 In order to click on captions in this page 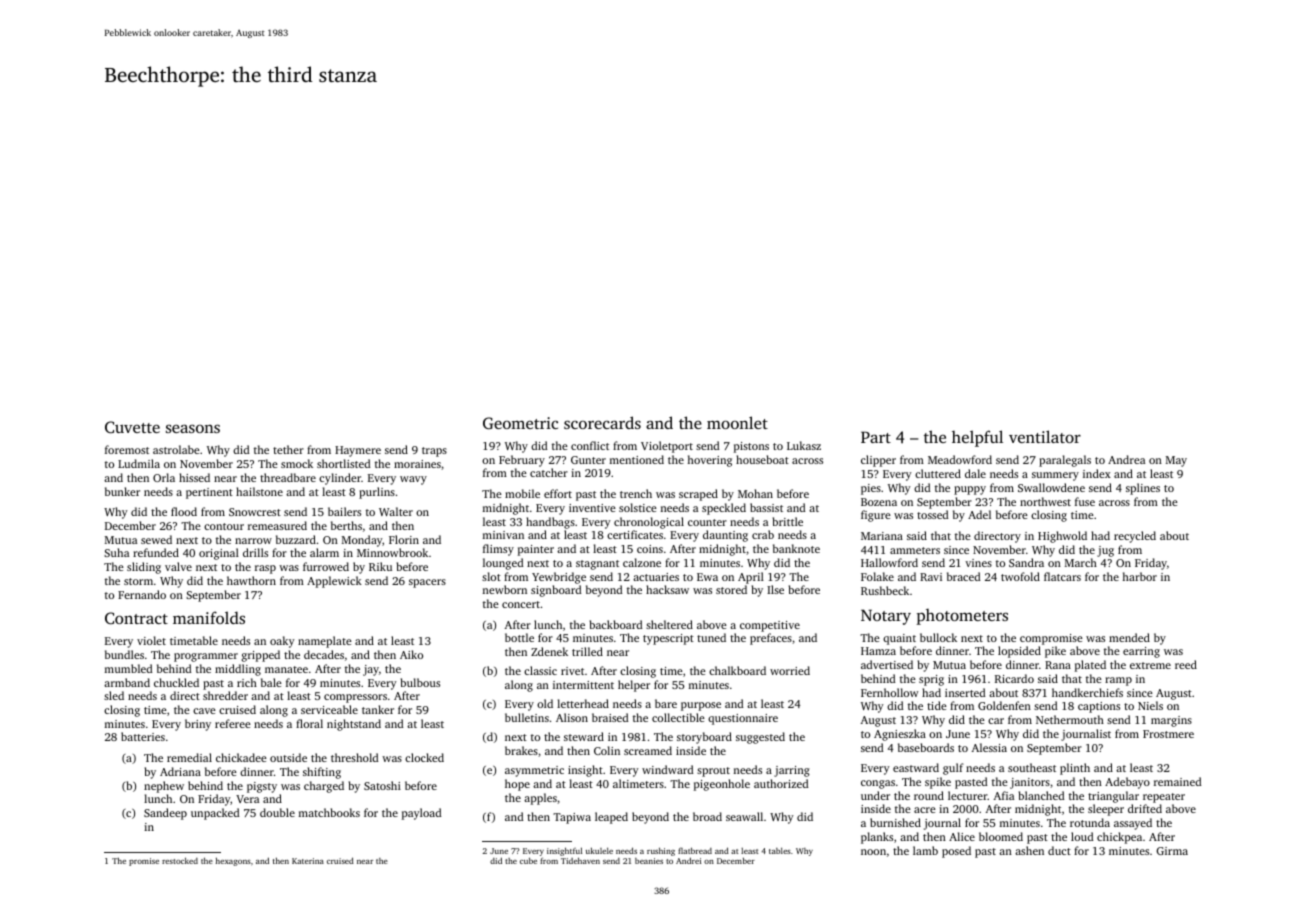, I will do `click(1099, 707)`.
